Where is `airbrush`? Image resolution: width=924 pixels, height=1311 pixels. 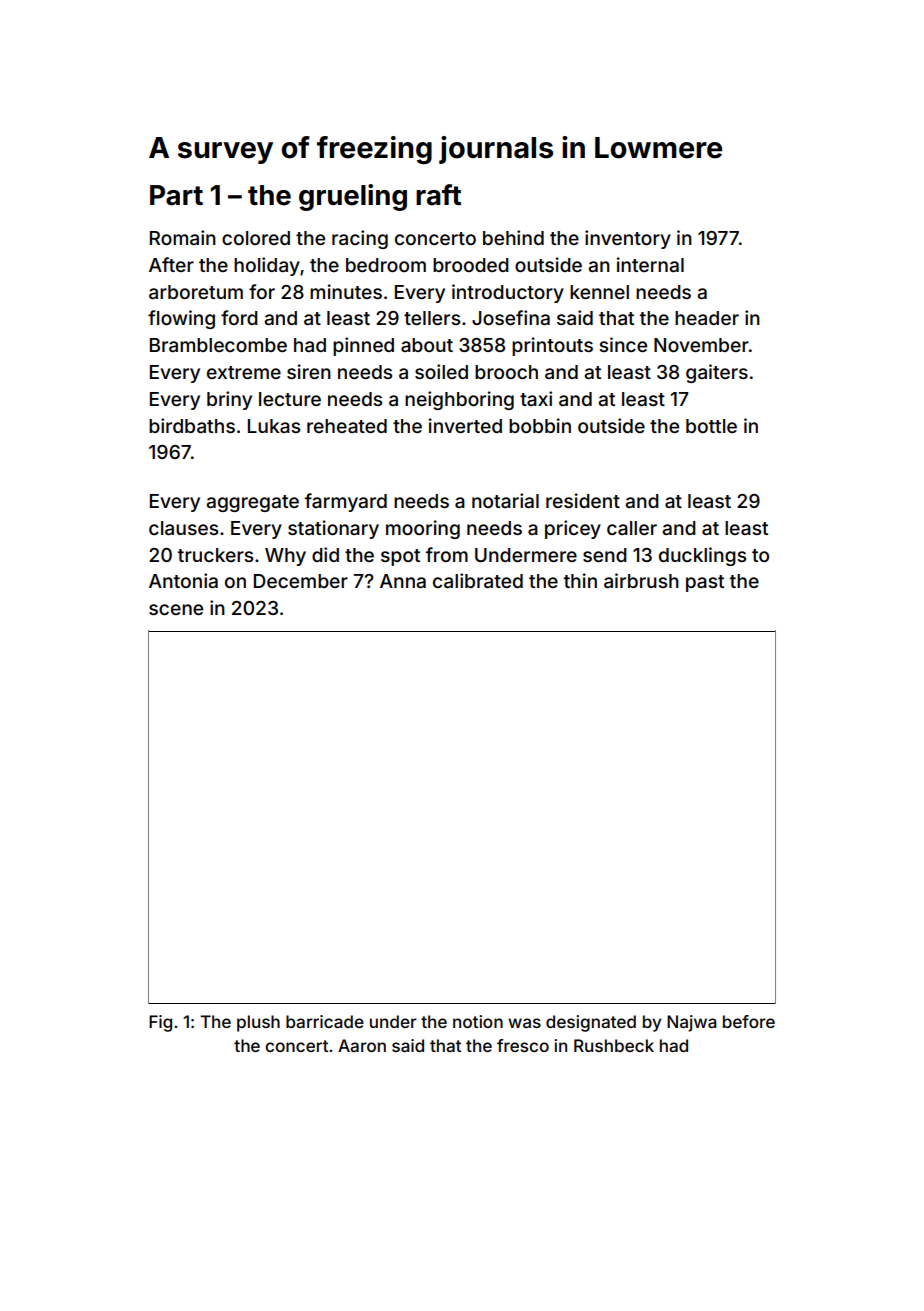 airbrush is located at coordinates (641, 580).
